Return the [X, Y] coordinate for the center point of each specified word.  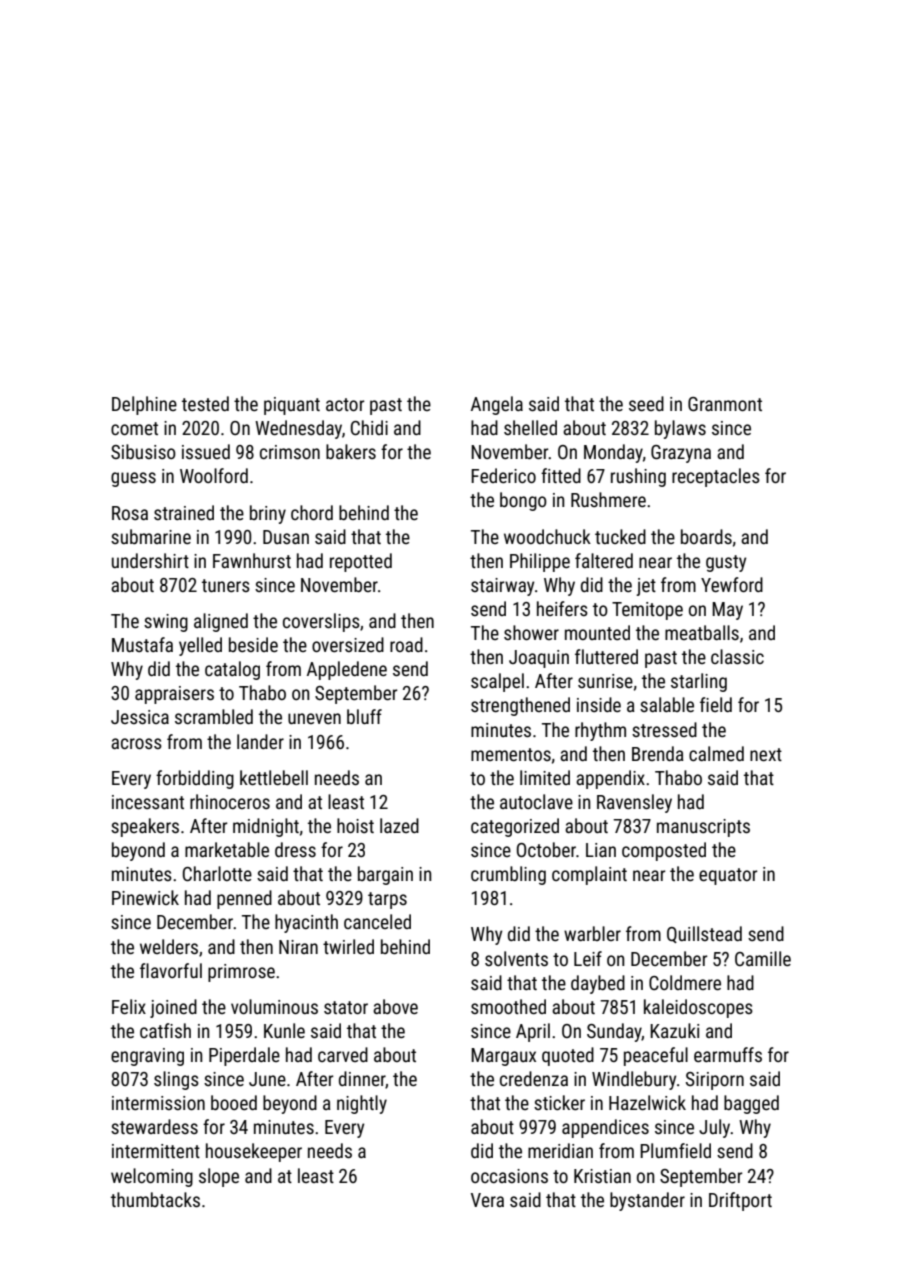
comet [134, 428]
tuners [226, 585]
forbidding [195, 779]
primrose [241, 973]
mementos [511, 754]
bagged [751, 1104]
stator [346, 1007]
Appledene [347, 670]
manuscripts [703, 828]
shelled [530, 427]
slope [219, 1177]
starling [699, 682]
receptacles [716, 477]
